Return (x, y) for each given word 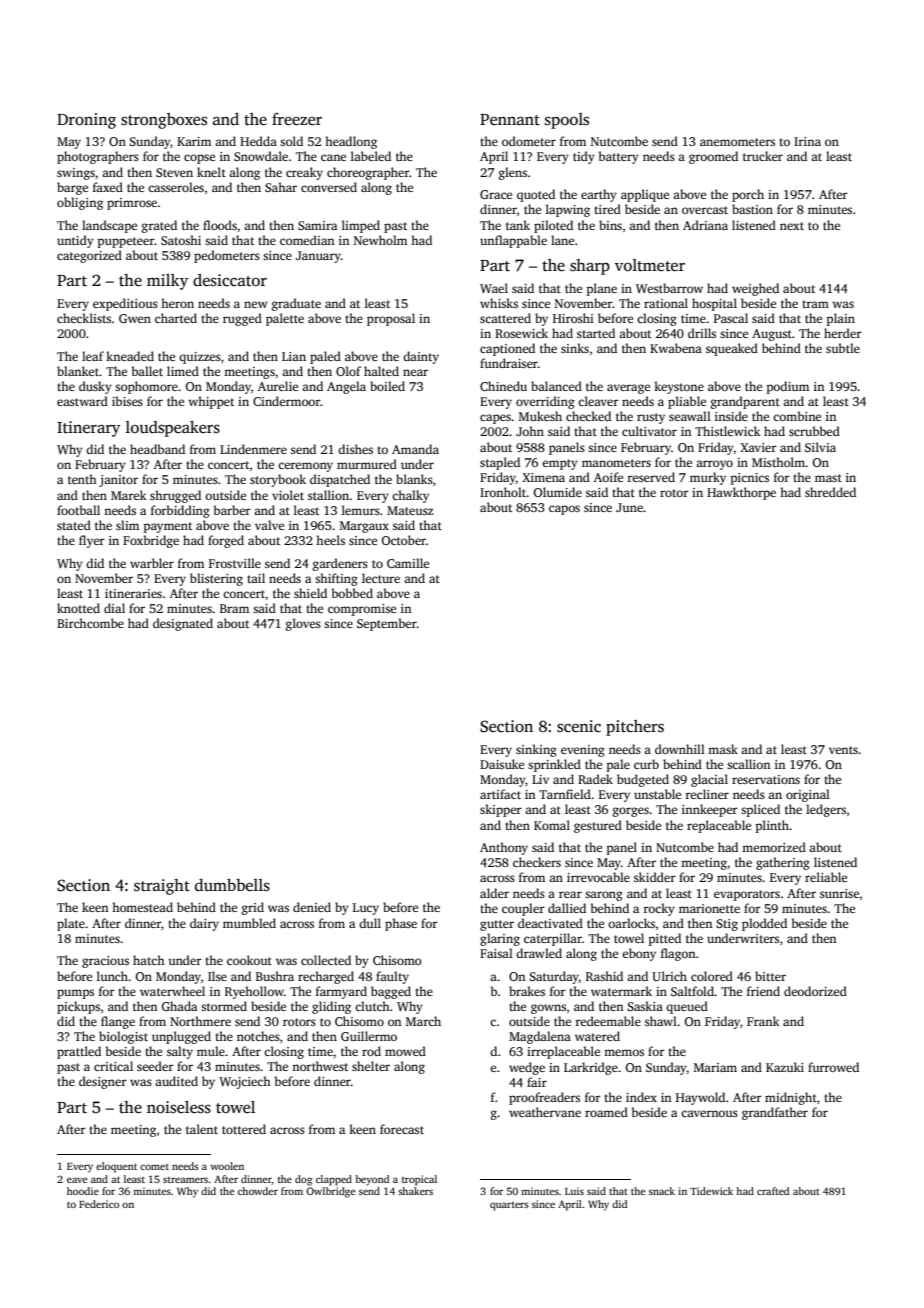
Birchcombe (90, 623)
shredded (830, 492)
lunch (112, 976)
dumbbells (232, 885)
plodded (764, 924)
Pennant (510, 119)
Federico (99, 1204)
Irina (807, 141)
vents (843, 750)
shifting (336, 579)
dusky (95, 387)
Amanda (415, 449)
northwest (320, 1066)
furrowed (833, 1067)
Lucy (366, 909)
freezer (297, 119)
